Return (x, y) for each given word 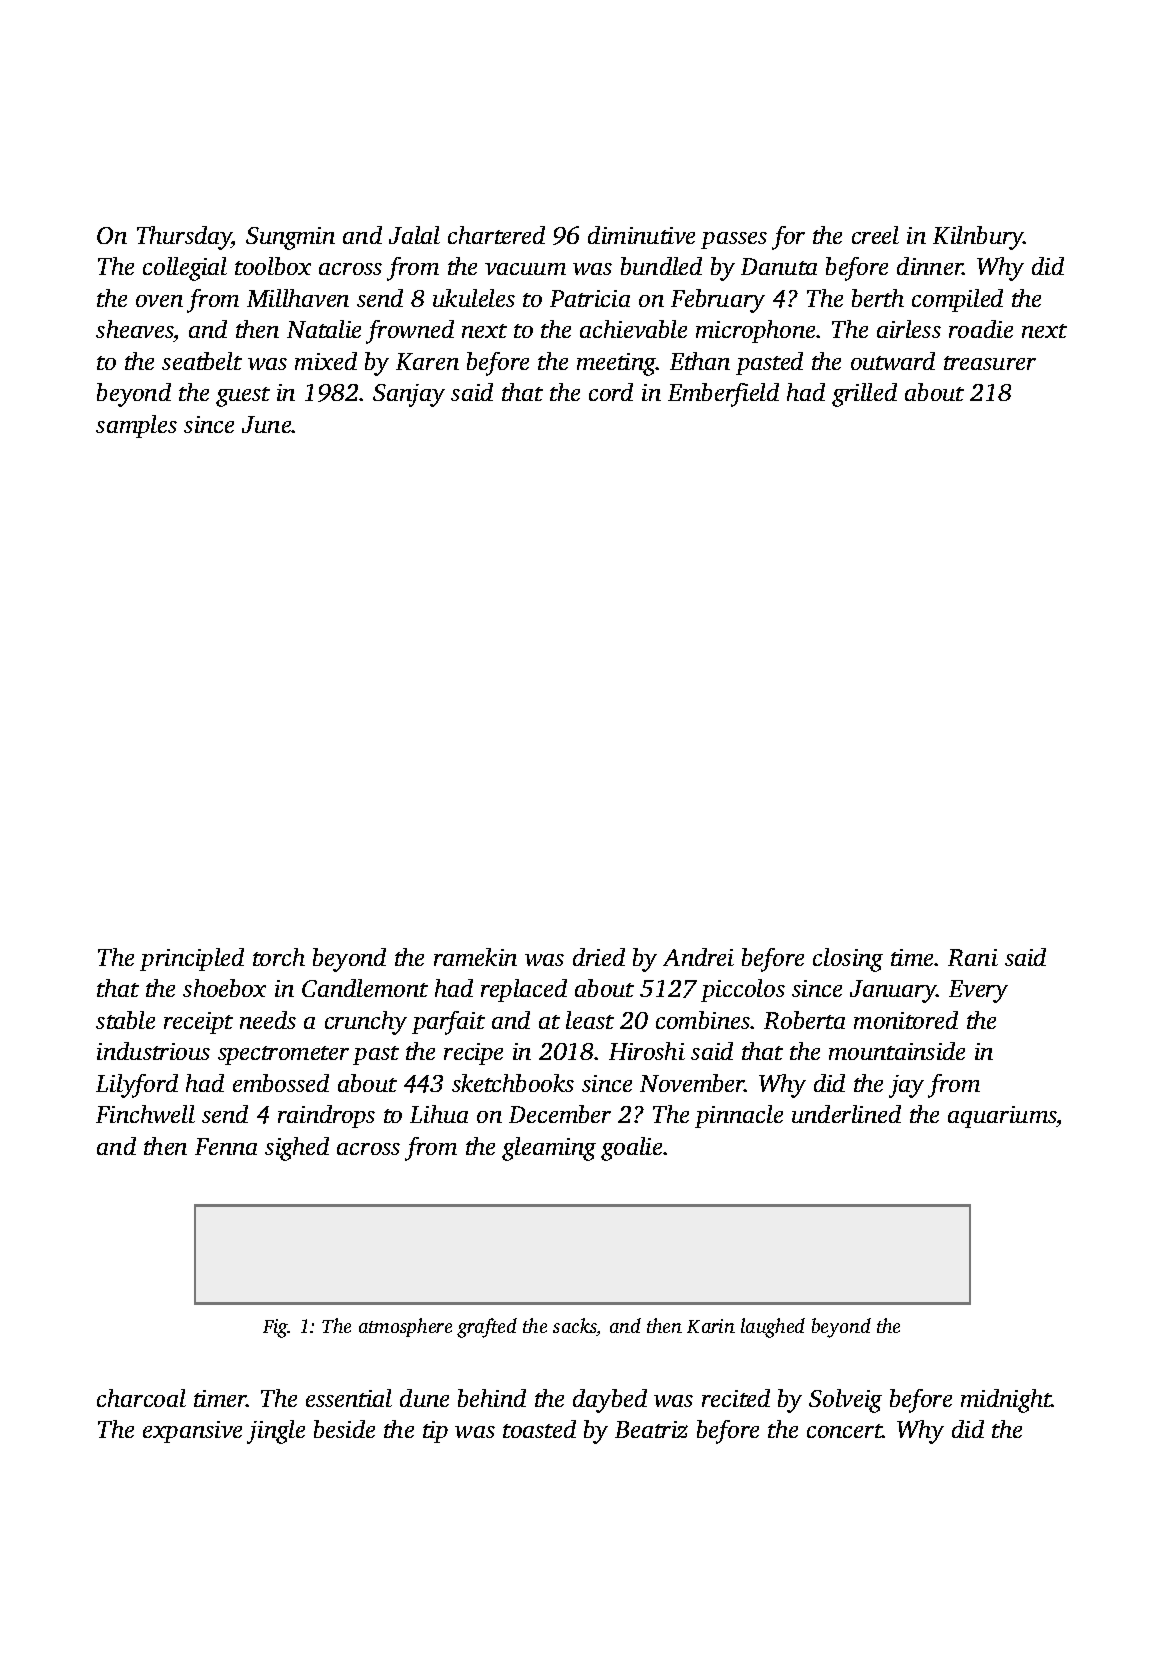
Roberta (804, 1020)
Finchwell (145, 1114)
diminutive (641, 235)
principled (192, 959)
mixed (326, 361)
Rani (973, 957)
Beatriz (651, 1429)
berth (878, 298)
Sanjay (409, 395)
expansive (192, 1432)
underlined (846, 1114)
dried (599, 957)
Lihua (439, 1114)
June (267, 424)
